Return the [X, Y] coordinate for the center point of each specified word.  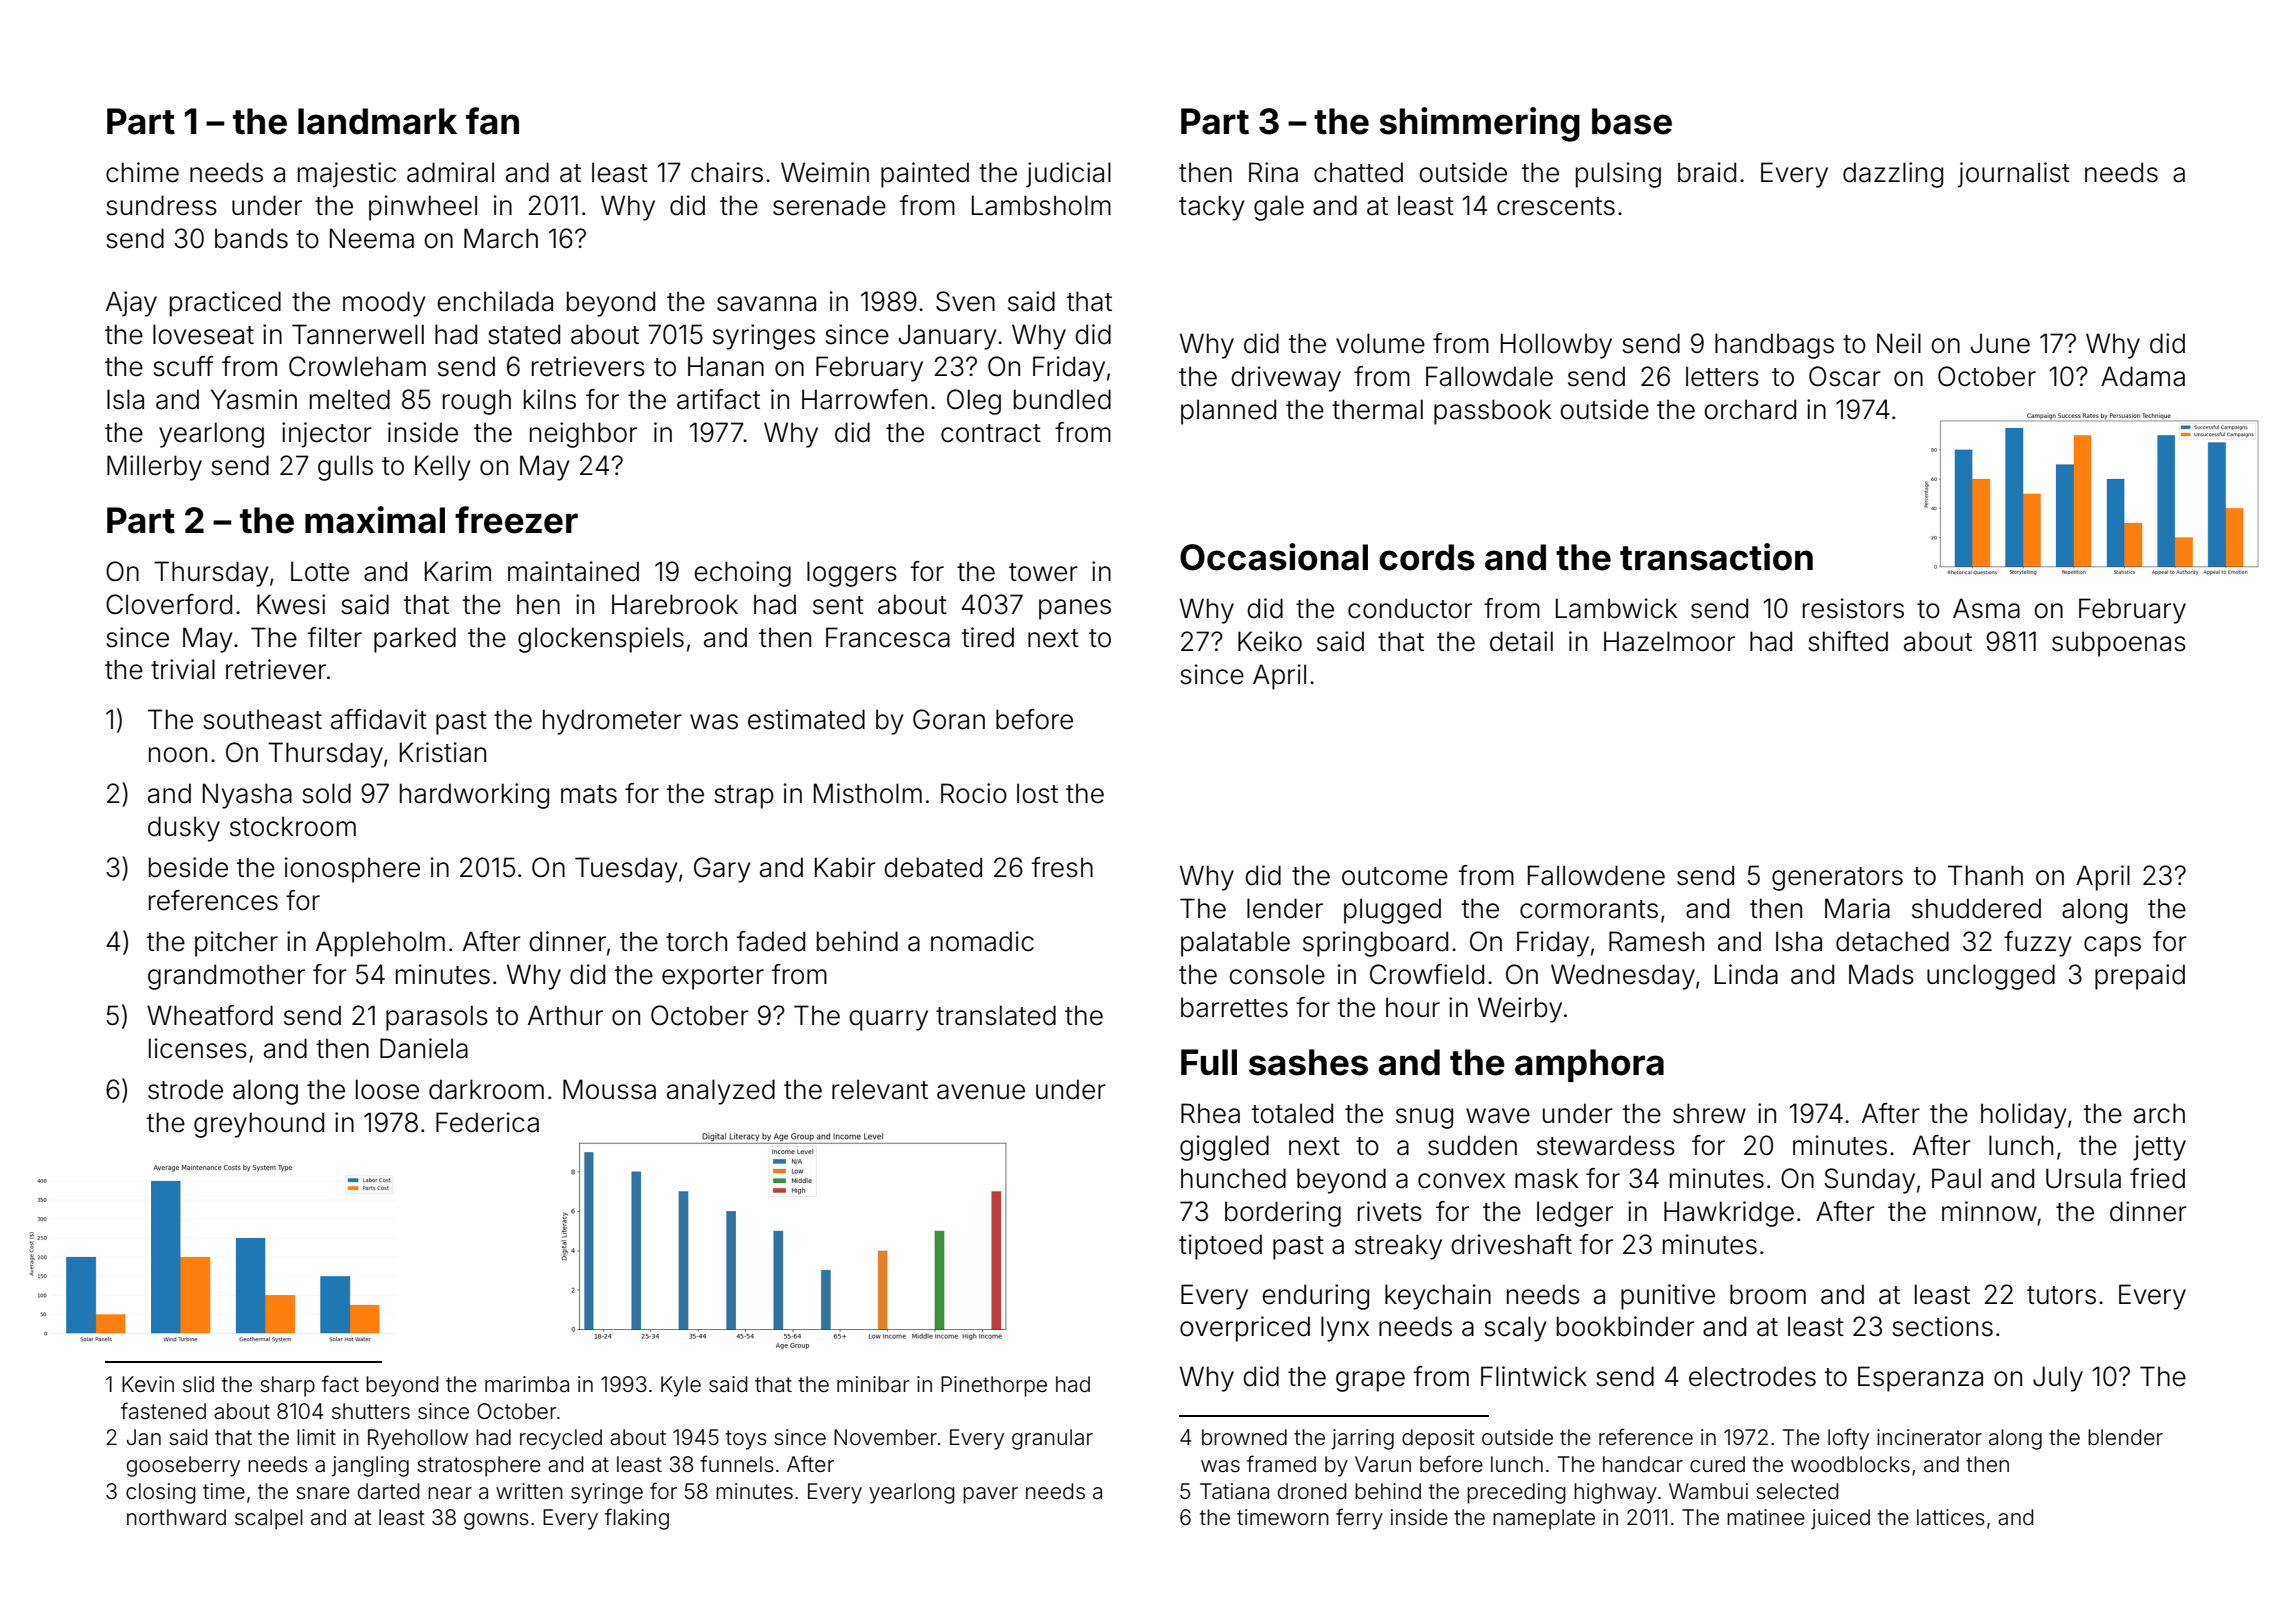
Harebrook [675, 604]
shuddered [1976, 908]
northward [176, 1517]
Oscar [1845, 376]
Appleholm [380, 944]
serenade [829, 205]
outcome [1395, 876]
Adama [2143, 376]
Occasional [1274, 557]
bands [251, 238]
